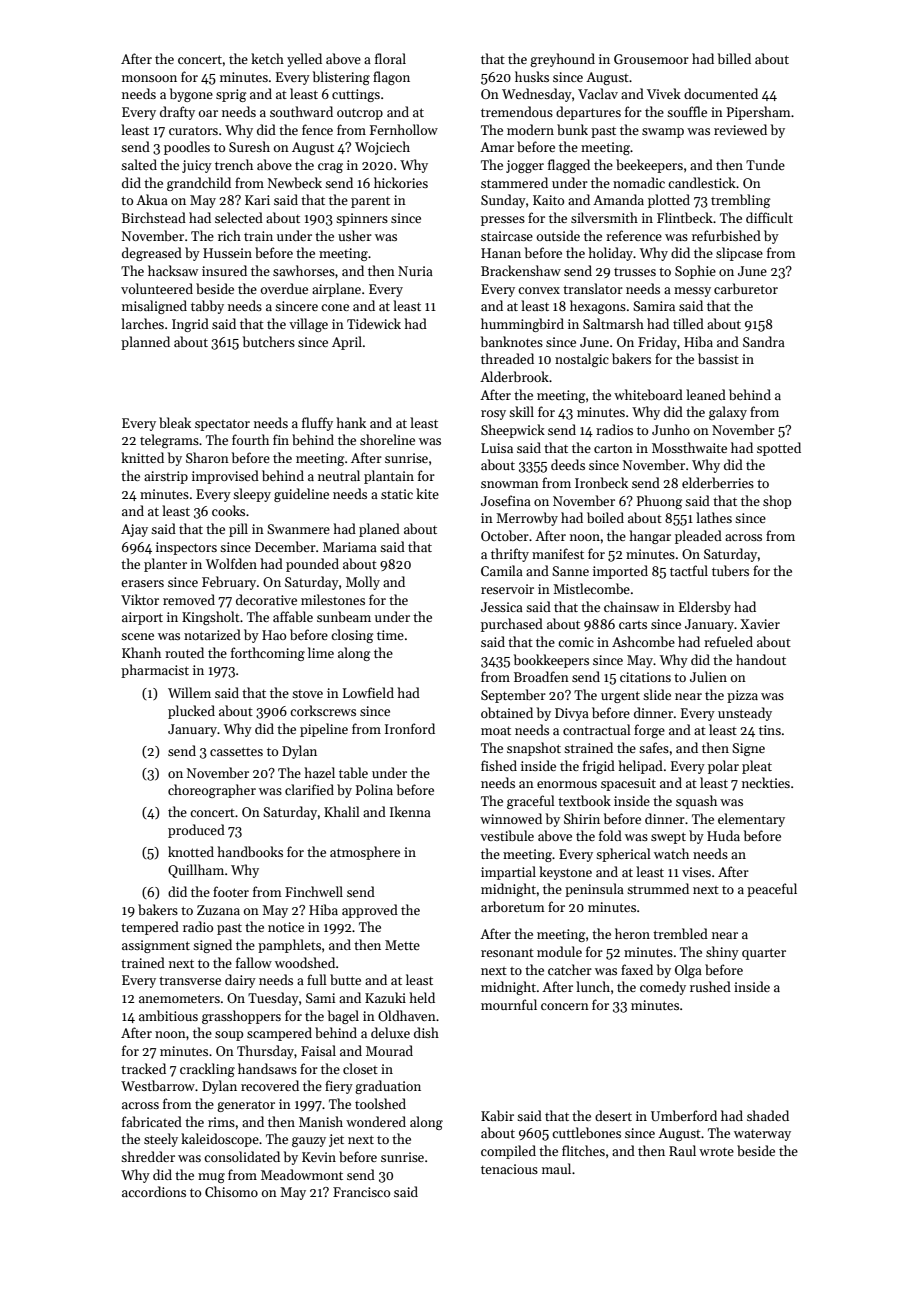 Image resolution: width=924 pixels, height=1308 pixels. I want to click on juicy, so click(197, 166).
